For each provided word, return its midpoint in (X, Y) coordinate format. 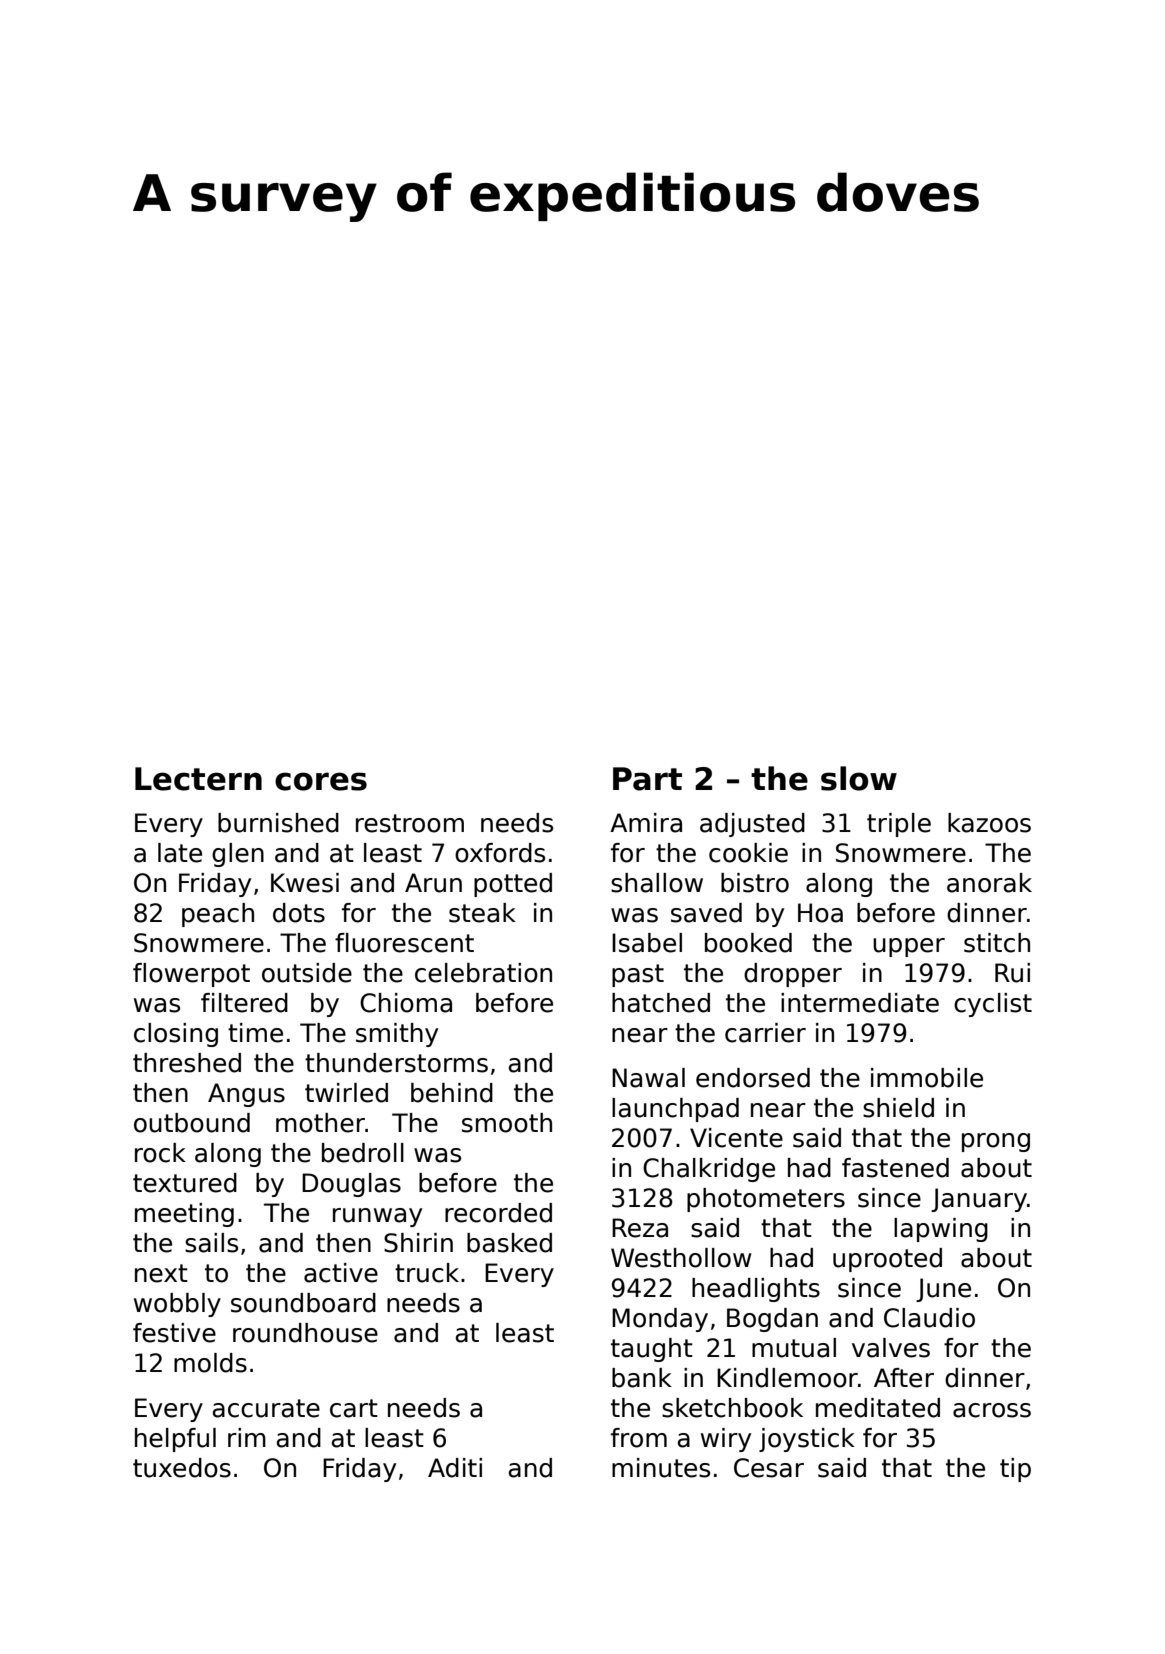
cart (354, 1408)
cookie (748, 853)
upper (909, 947)
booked (748, 943)
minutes (661, 1468)
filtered (244, 1003)
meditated (878, 1408)
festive (174, 1333)
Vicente (736, 1138)
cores (321, 781)
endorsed (753, 1078)
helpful (175, 1440)
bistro (755, 883)
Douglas (351, 1185)
